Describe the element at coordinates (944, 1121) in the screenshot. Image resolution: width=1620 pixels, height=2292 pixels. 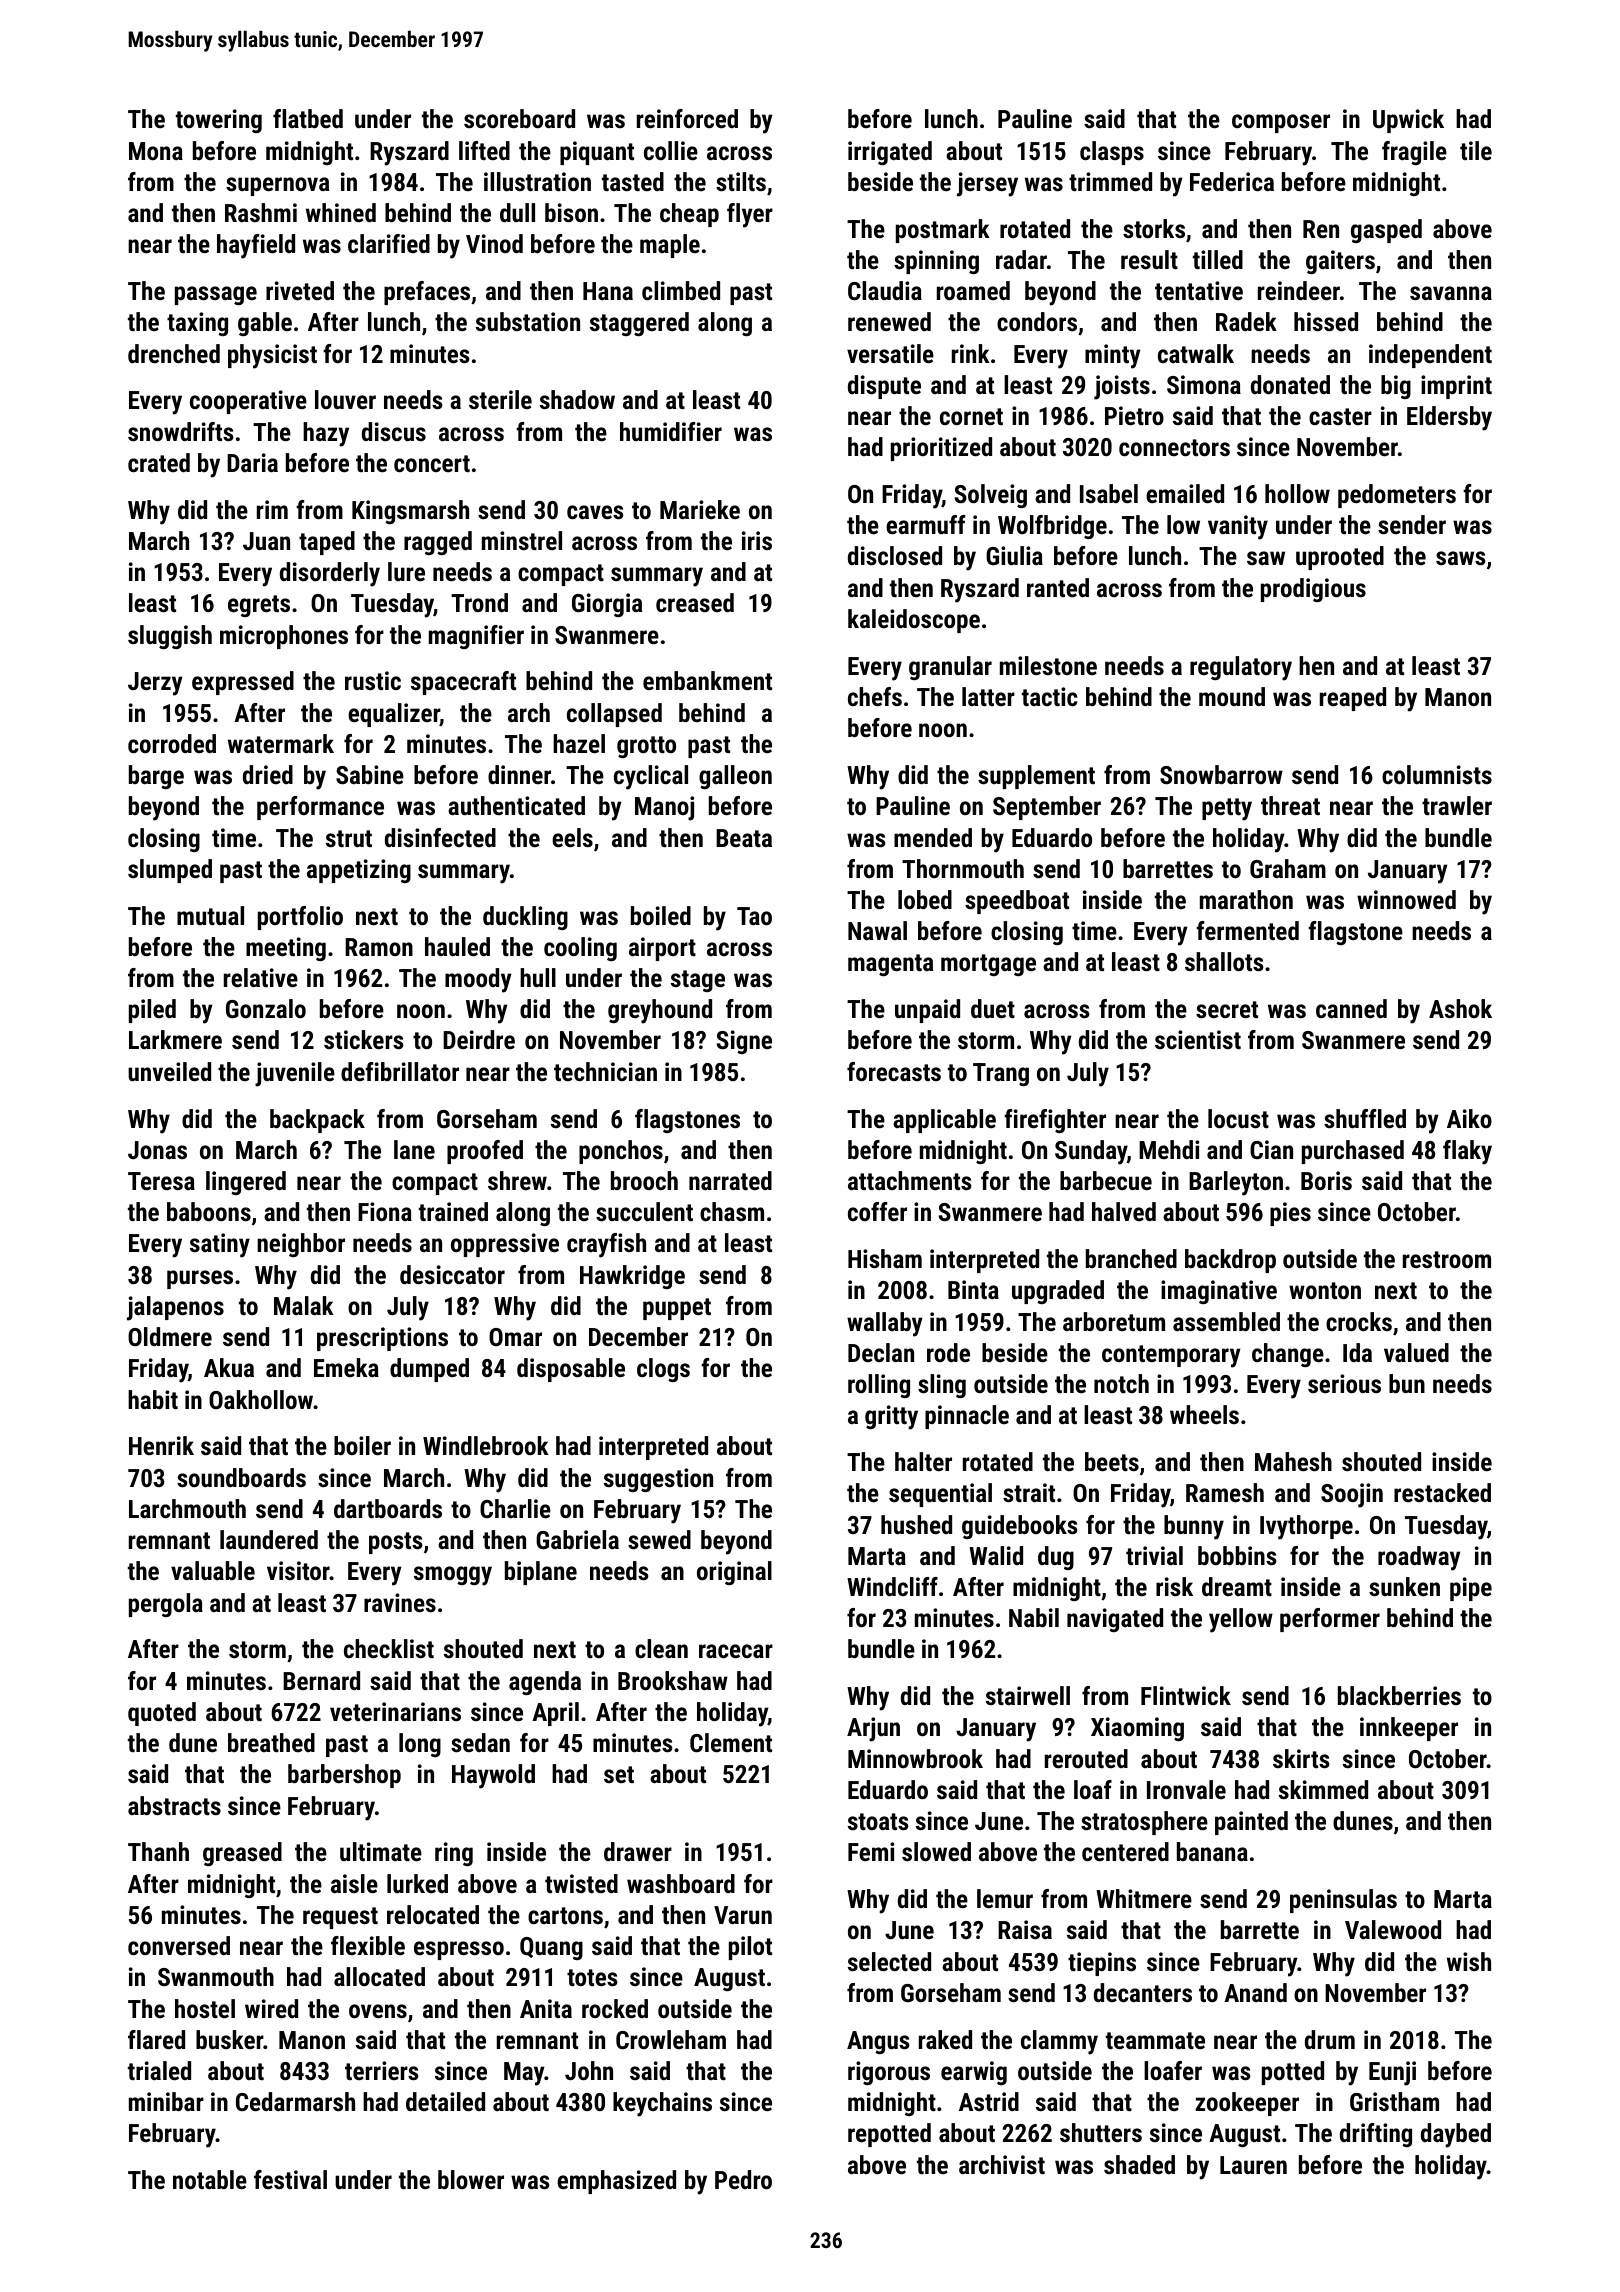
I see `applicable` at that location.
